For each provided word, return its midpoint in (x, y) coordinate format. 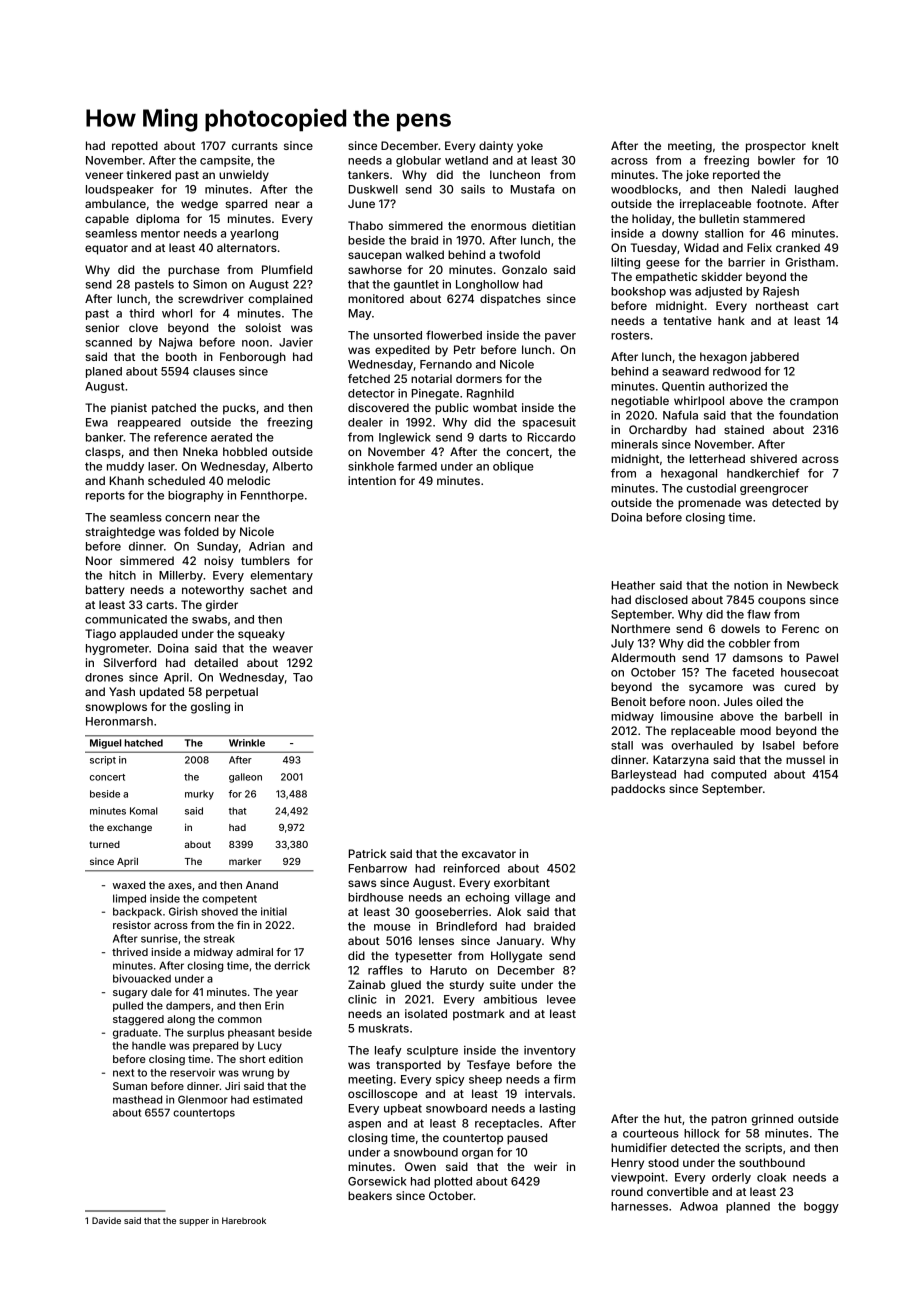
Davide (106, 1220)
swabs (209, 619)
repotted (135, 147)
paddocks (638, 790)
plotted (453, 1182)
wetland (466, 160)
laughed (816, 190)
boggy (821, 1207)
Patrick (367, 853)
